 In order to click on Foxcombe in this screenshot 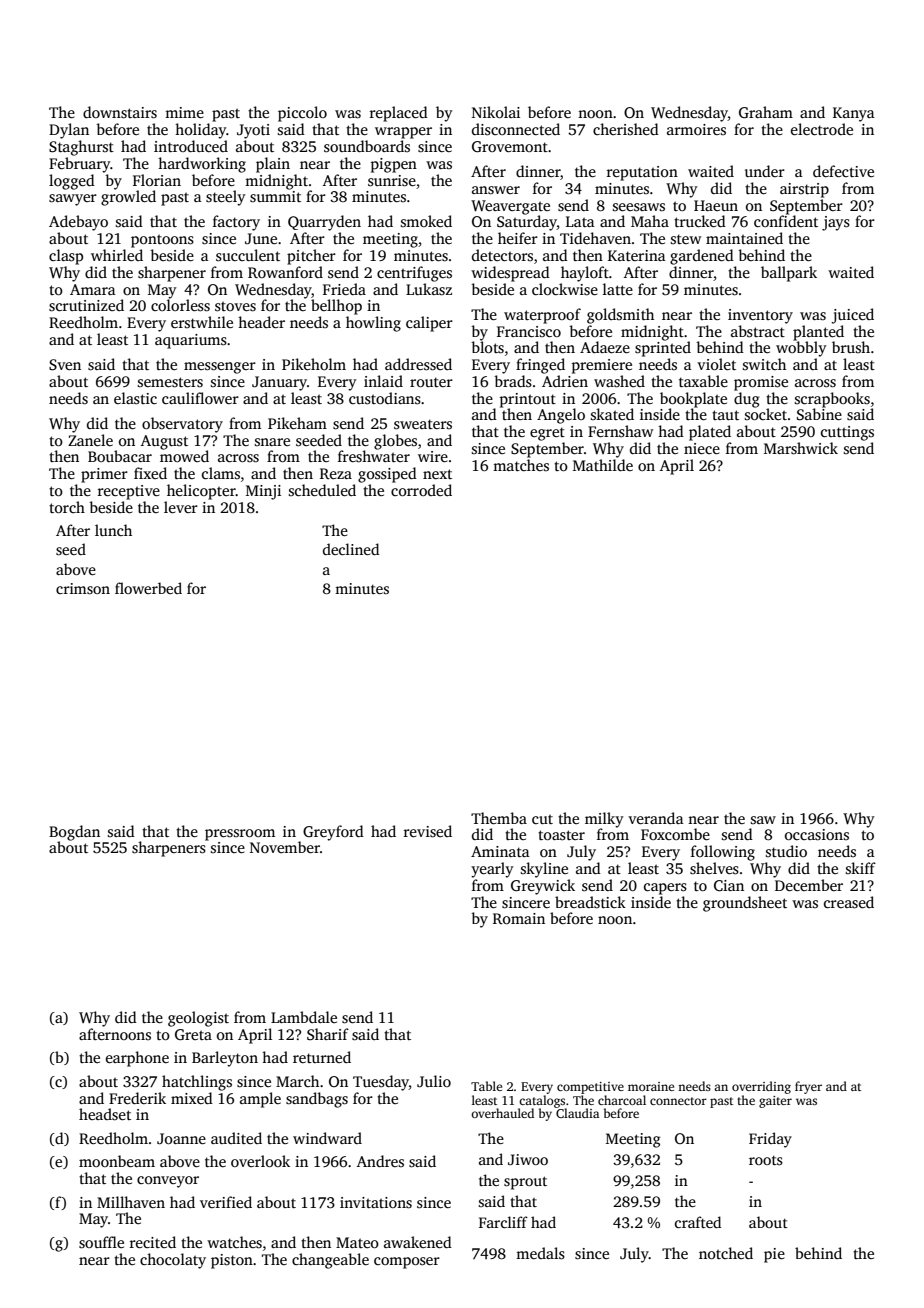, I will do `click(675, 834)`.
